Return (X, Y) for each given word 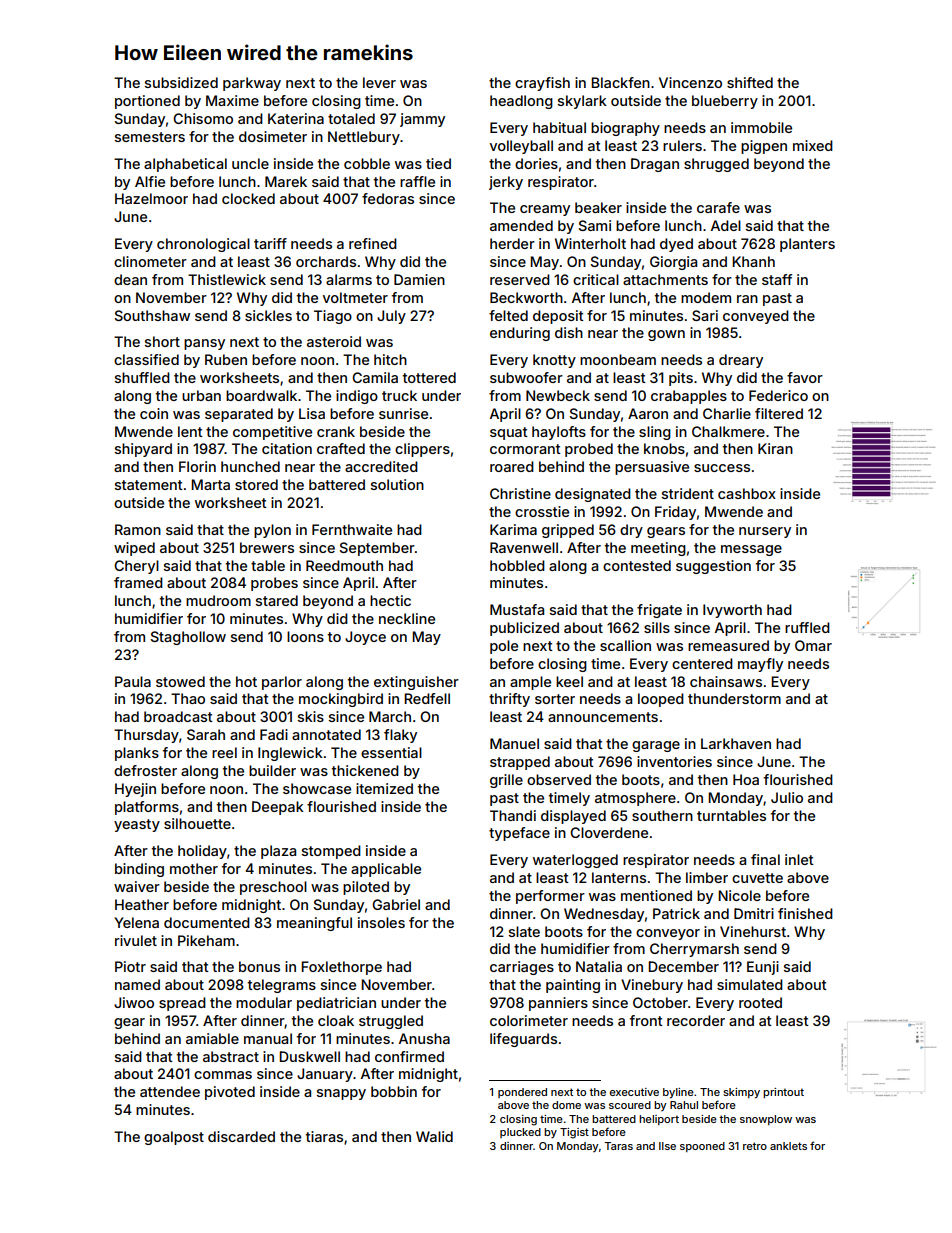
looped (661, 700)
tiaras (324, 1136)
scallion (625, 645)
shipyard (143, 450)
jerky (506, 183)
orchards (326, 261)
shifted (750, 82)
